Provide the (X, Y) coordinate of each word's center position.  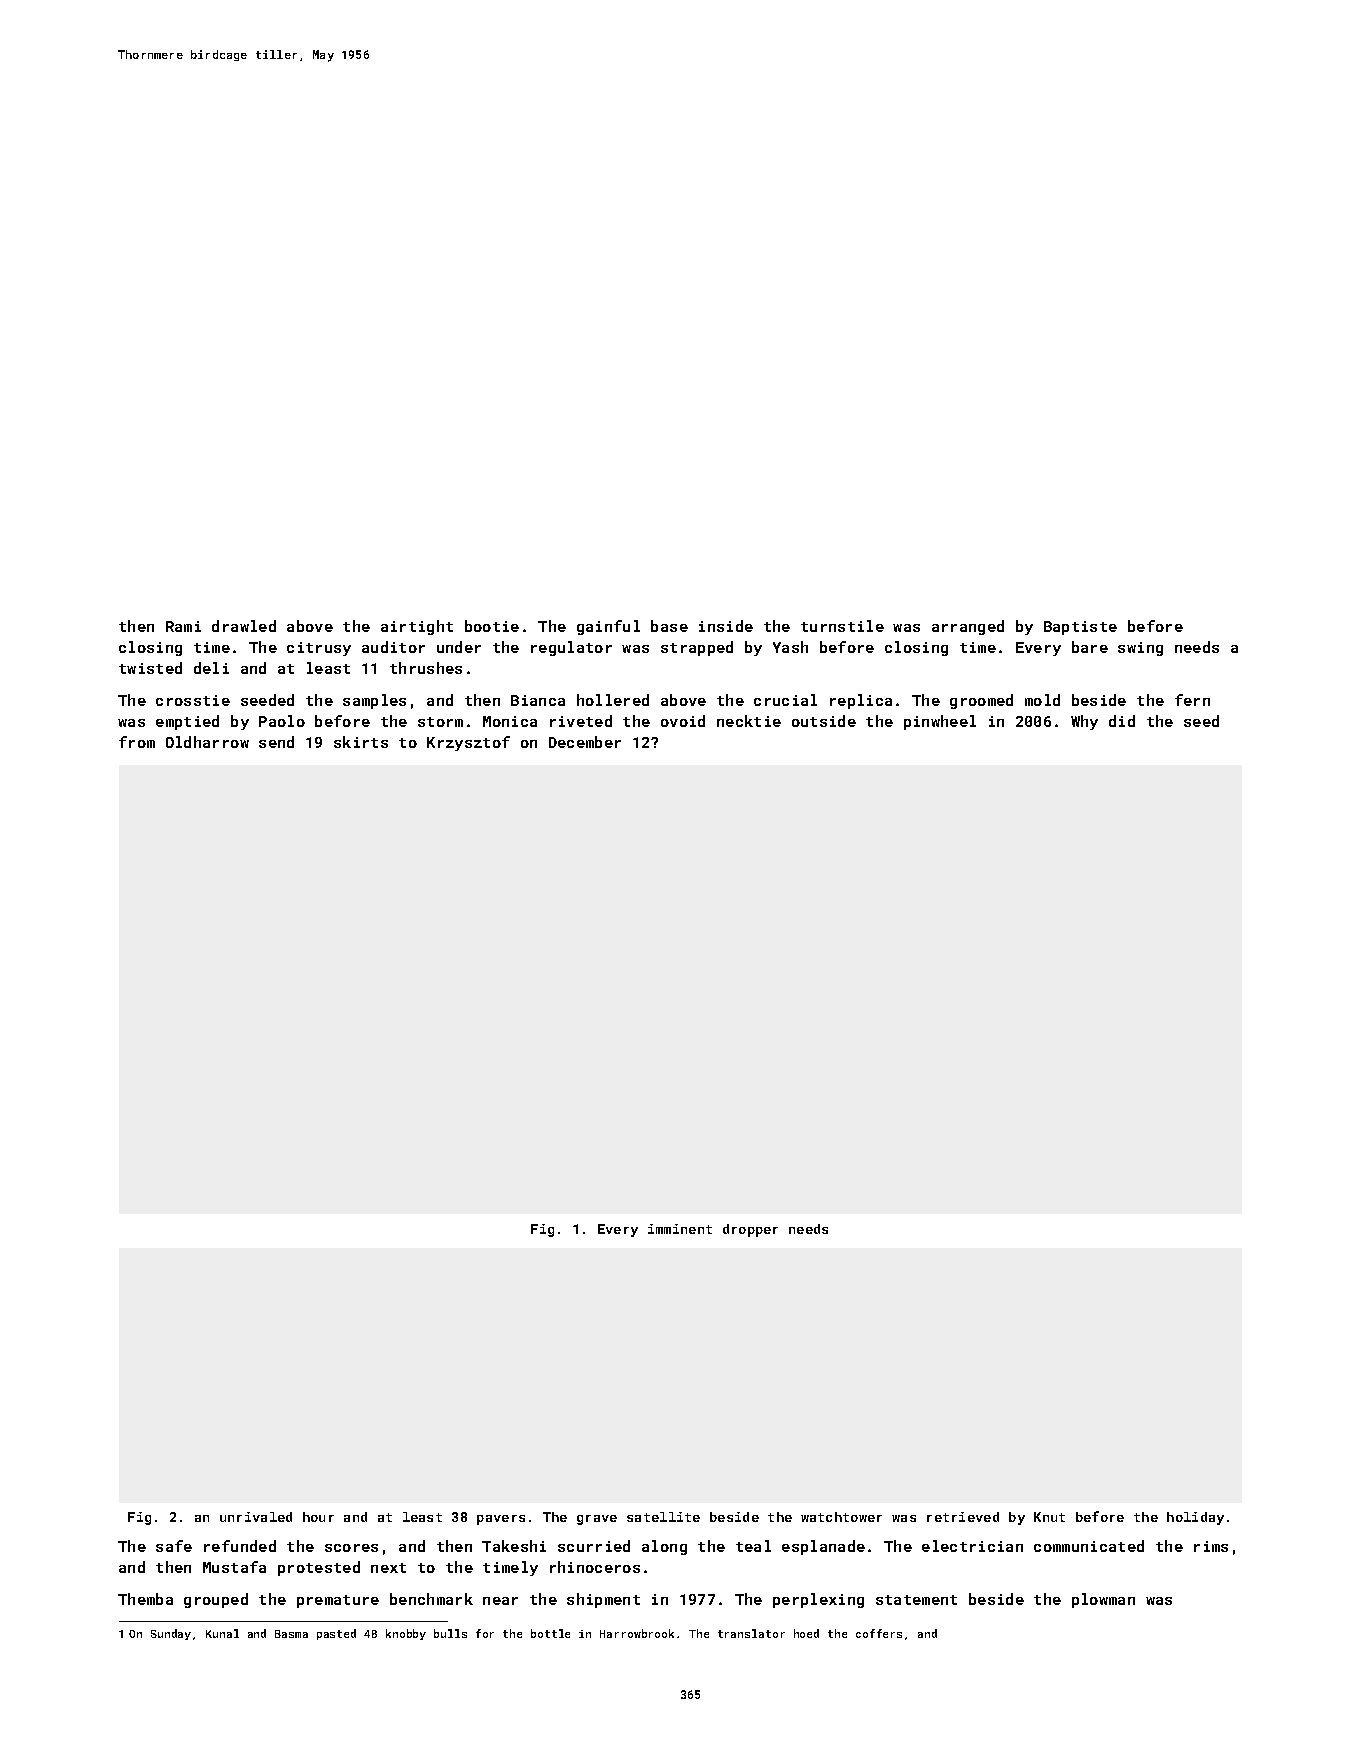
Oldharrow (207, 742)
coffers (879, 1633)
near (500, 1601)
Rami (183, 626)
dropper (750, 1230)
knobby (406, 1634)
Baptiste (1080, 628)
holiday (1195, 1518)
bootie (492, 626)
